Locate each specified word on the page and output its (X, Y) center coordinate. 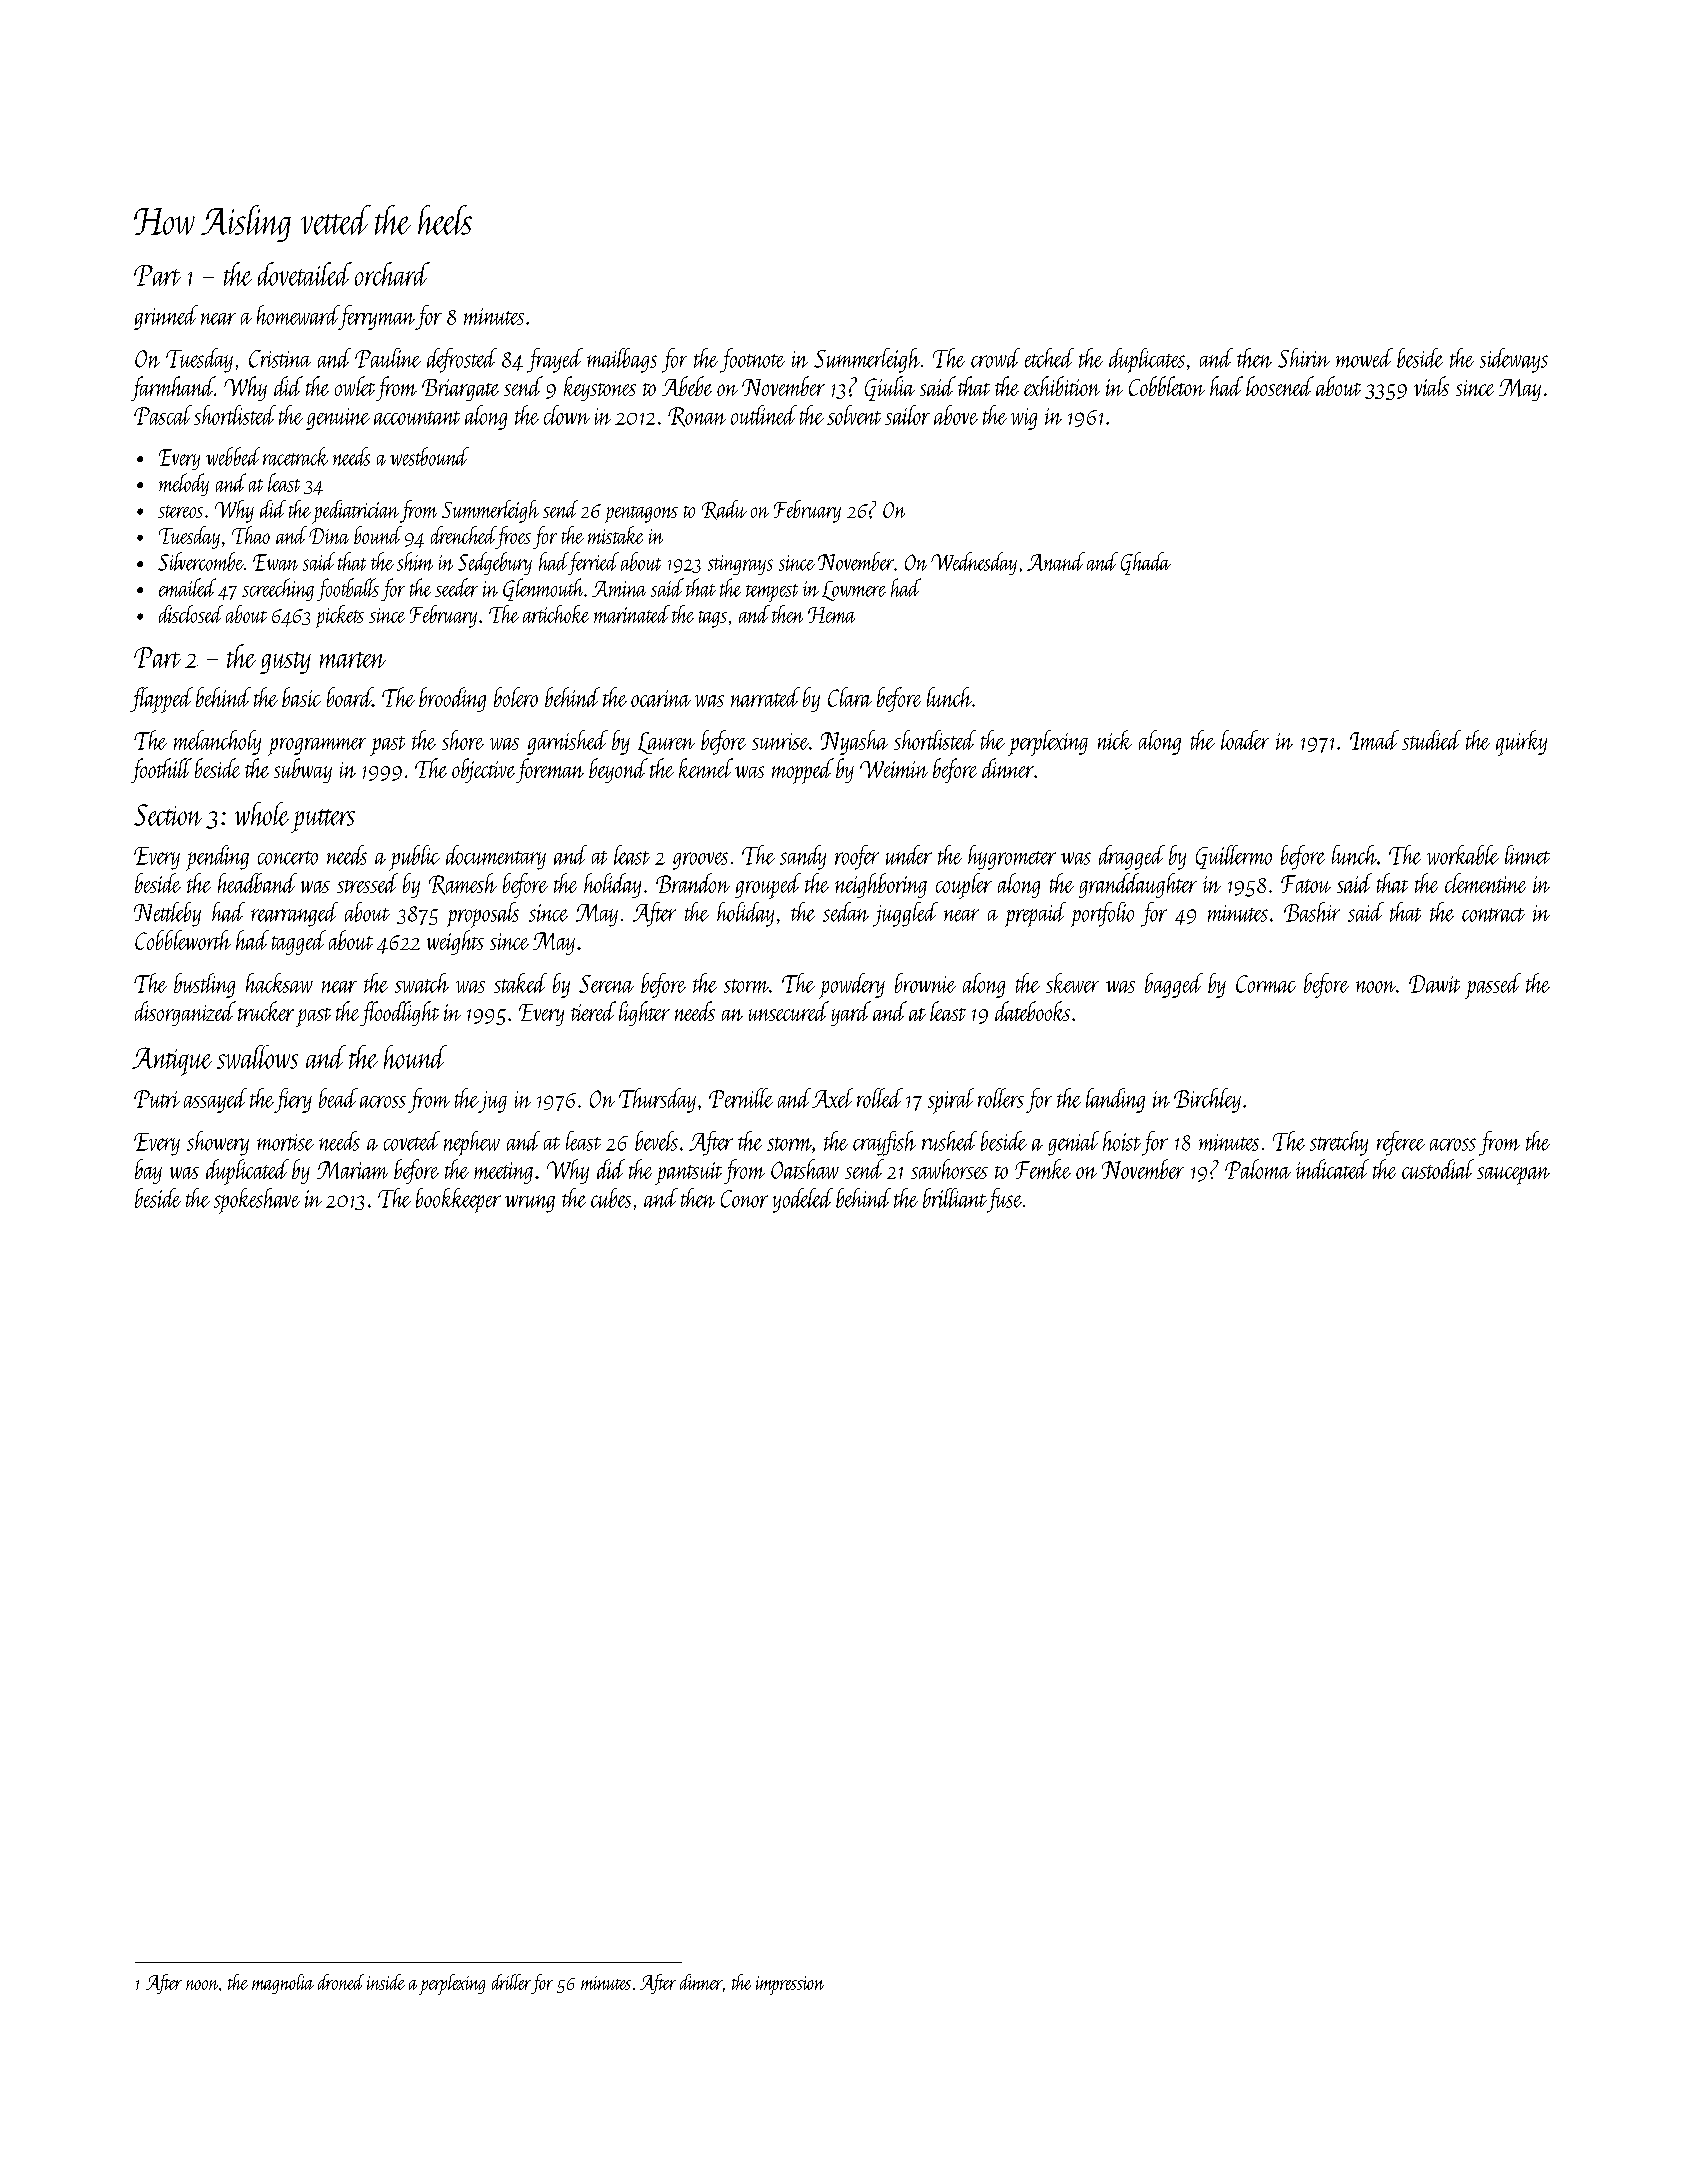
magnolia (283, 1984)
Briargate (460, 390)
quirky (1521, 743)
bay (148, 1171)
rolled (880, 1098)
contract (1493, 915)
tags (713, 619)
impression (790, 1985)
